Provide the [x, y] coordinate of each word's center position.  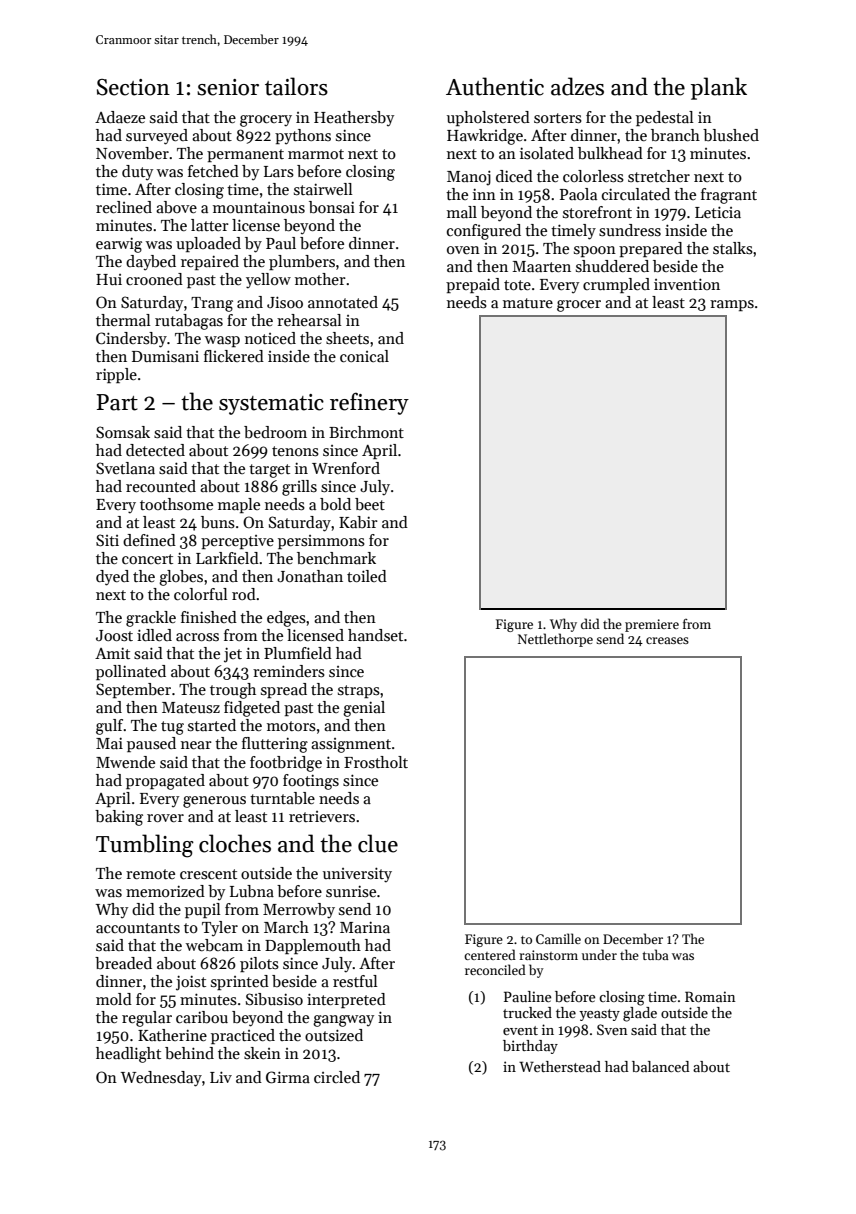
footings [311, 782]
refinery [369, 403]
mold [114, 999]
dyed [112, 578]
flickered [234, 356]
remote [150, 874]
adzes [577, 86]
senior [228, 87]
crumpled [616, 285]
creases [667, 640]
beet [370, 504]
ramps [732, 305]
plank [719, 88]
